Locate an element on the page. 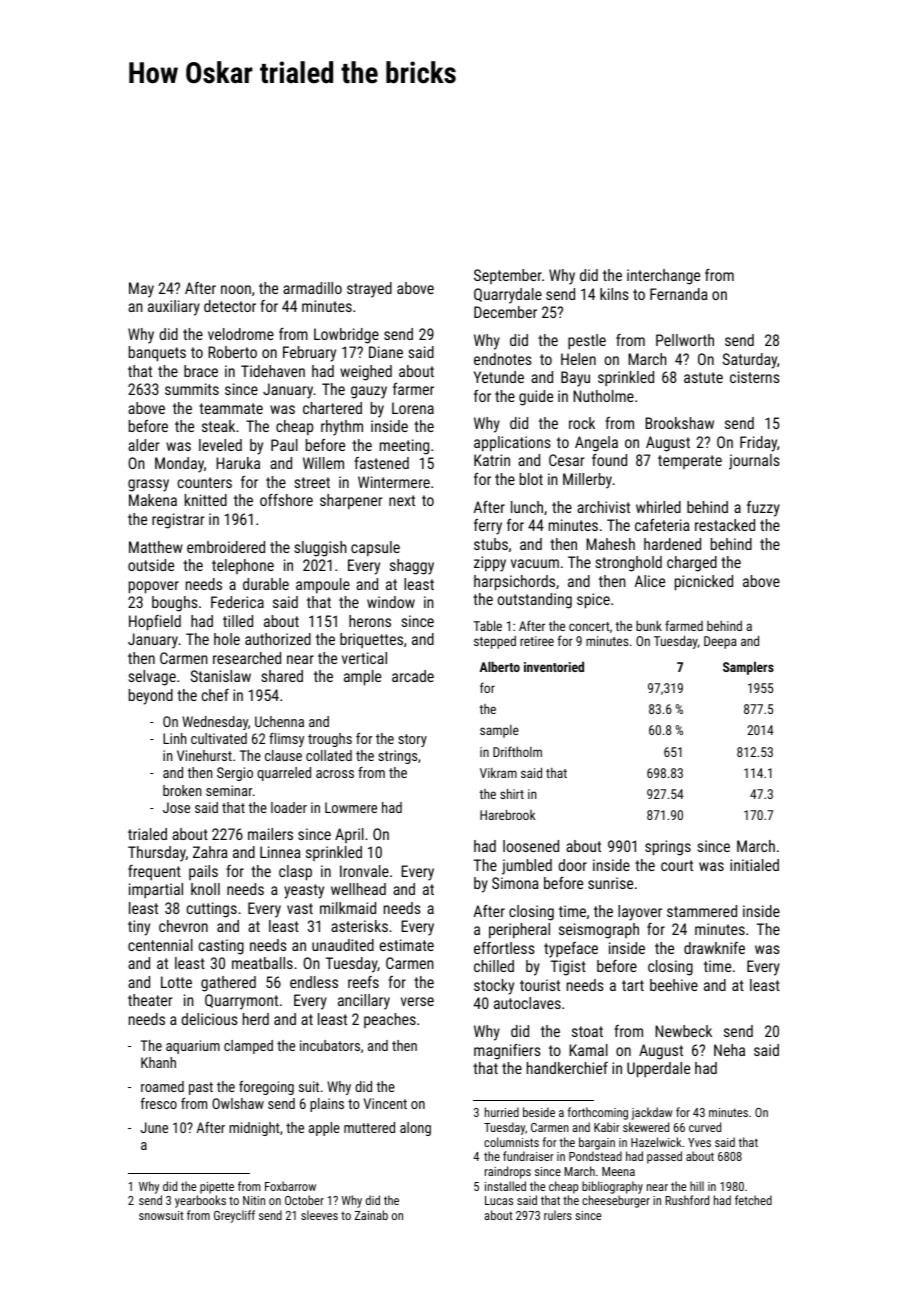 The height and width of the image is (1316, 908). telephone is located at coordinates (243, 566).
